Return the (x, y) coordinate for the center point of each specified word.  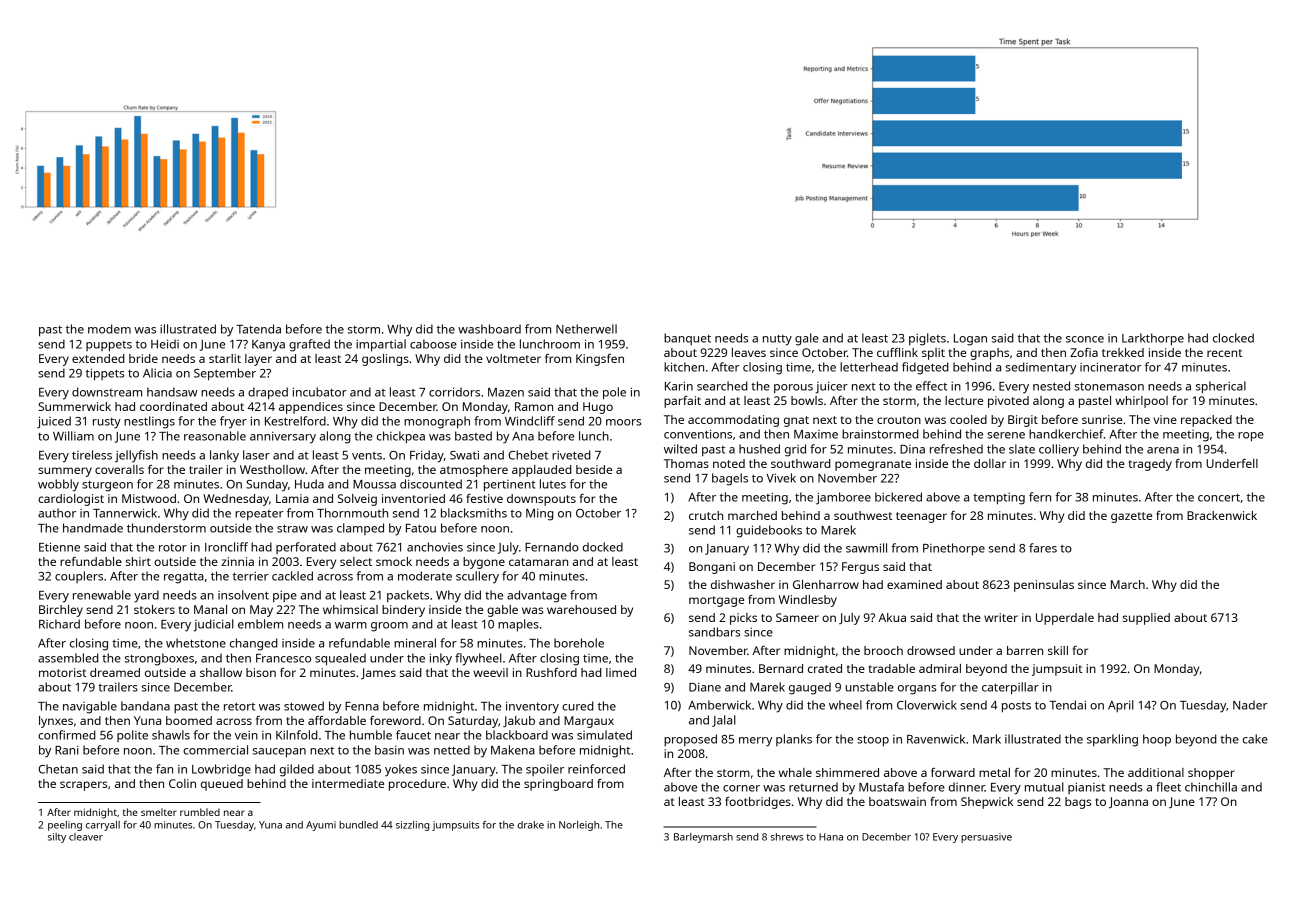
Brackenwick (1222, 515)
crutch (706, 515)
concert (1219, 497)
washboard (489, 329)
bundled (358, 825)
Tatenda (258, 329)
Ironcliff (226, 547)
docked (603, 547)
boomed (189, 720)
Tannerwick (125, 513)
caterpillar (1010, 688)
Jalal (724, 721)
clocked (1233, 338)
